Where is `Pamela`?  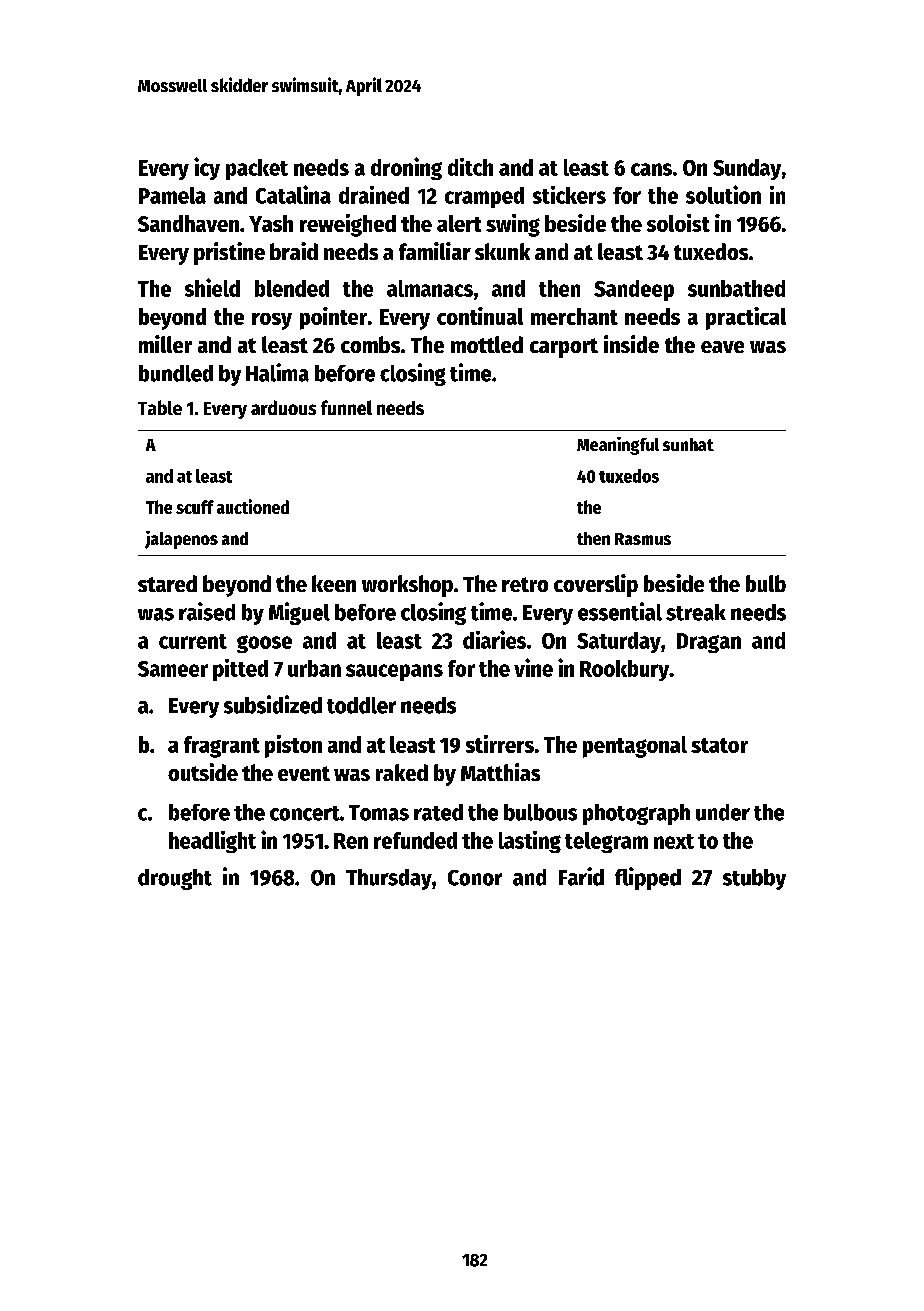
Pamela is located at coordinates (172, 195).
